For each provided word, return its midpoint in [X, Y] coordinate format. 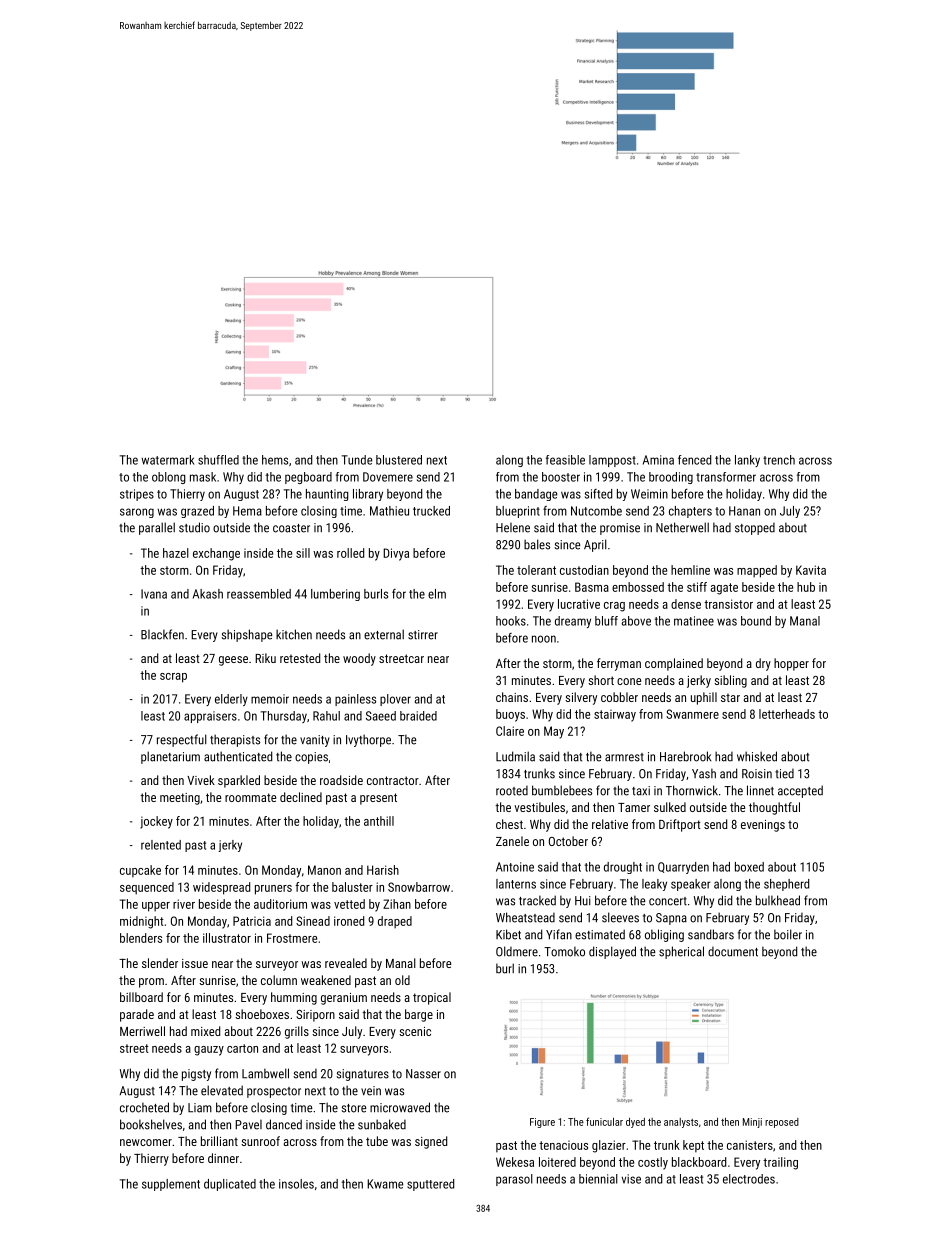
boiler [788, 934]
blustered [399, 460]
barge [419, 1015]
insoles [296, 1184]
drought [623, 868]
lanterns [516, 884]
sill [303, 553]
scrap [173, 678]
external [384, 634]
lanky [747, 461]
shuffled [218, 460]
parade [137, 1015]
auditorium [280, 904]
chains [512, 697]
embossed [638, 587]
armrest [624, 757]
